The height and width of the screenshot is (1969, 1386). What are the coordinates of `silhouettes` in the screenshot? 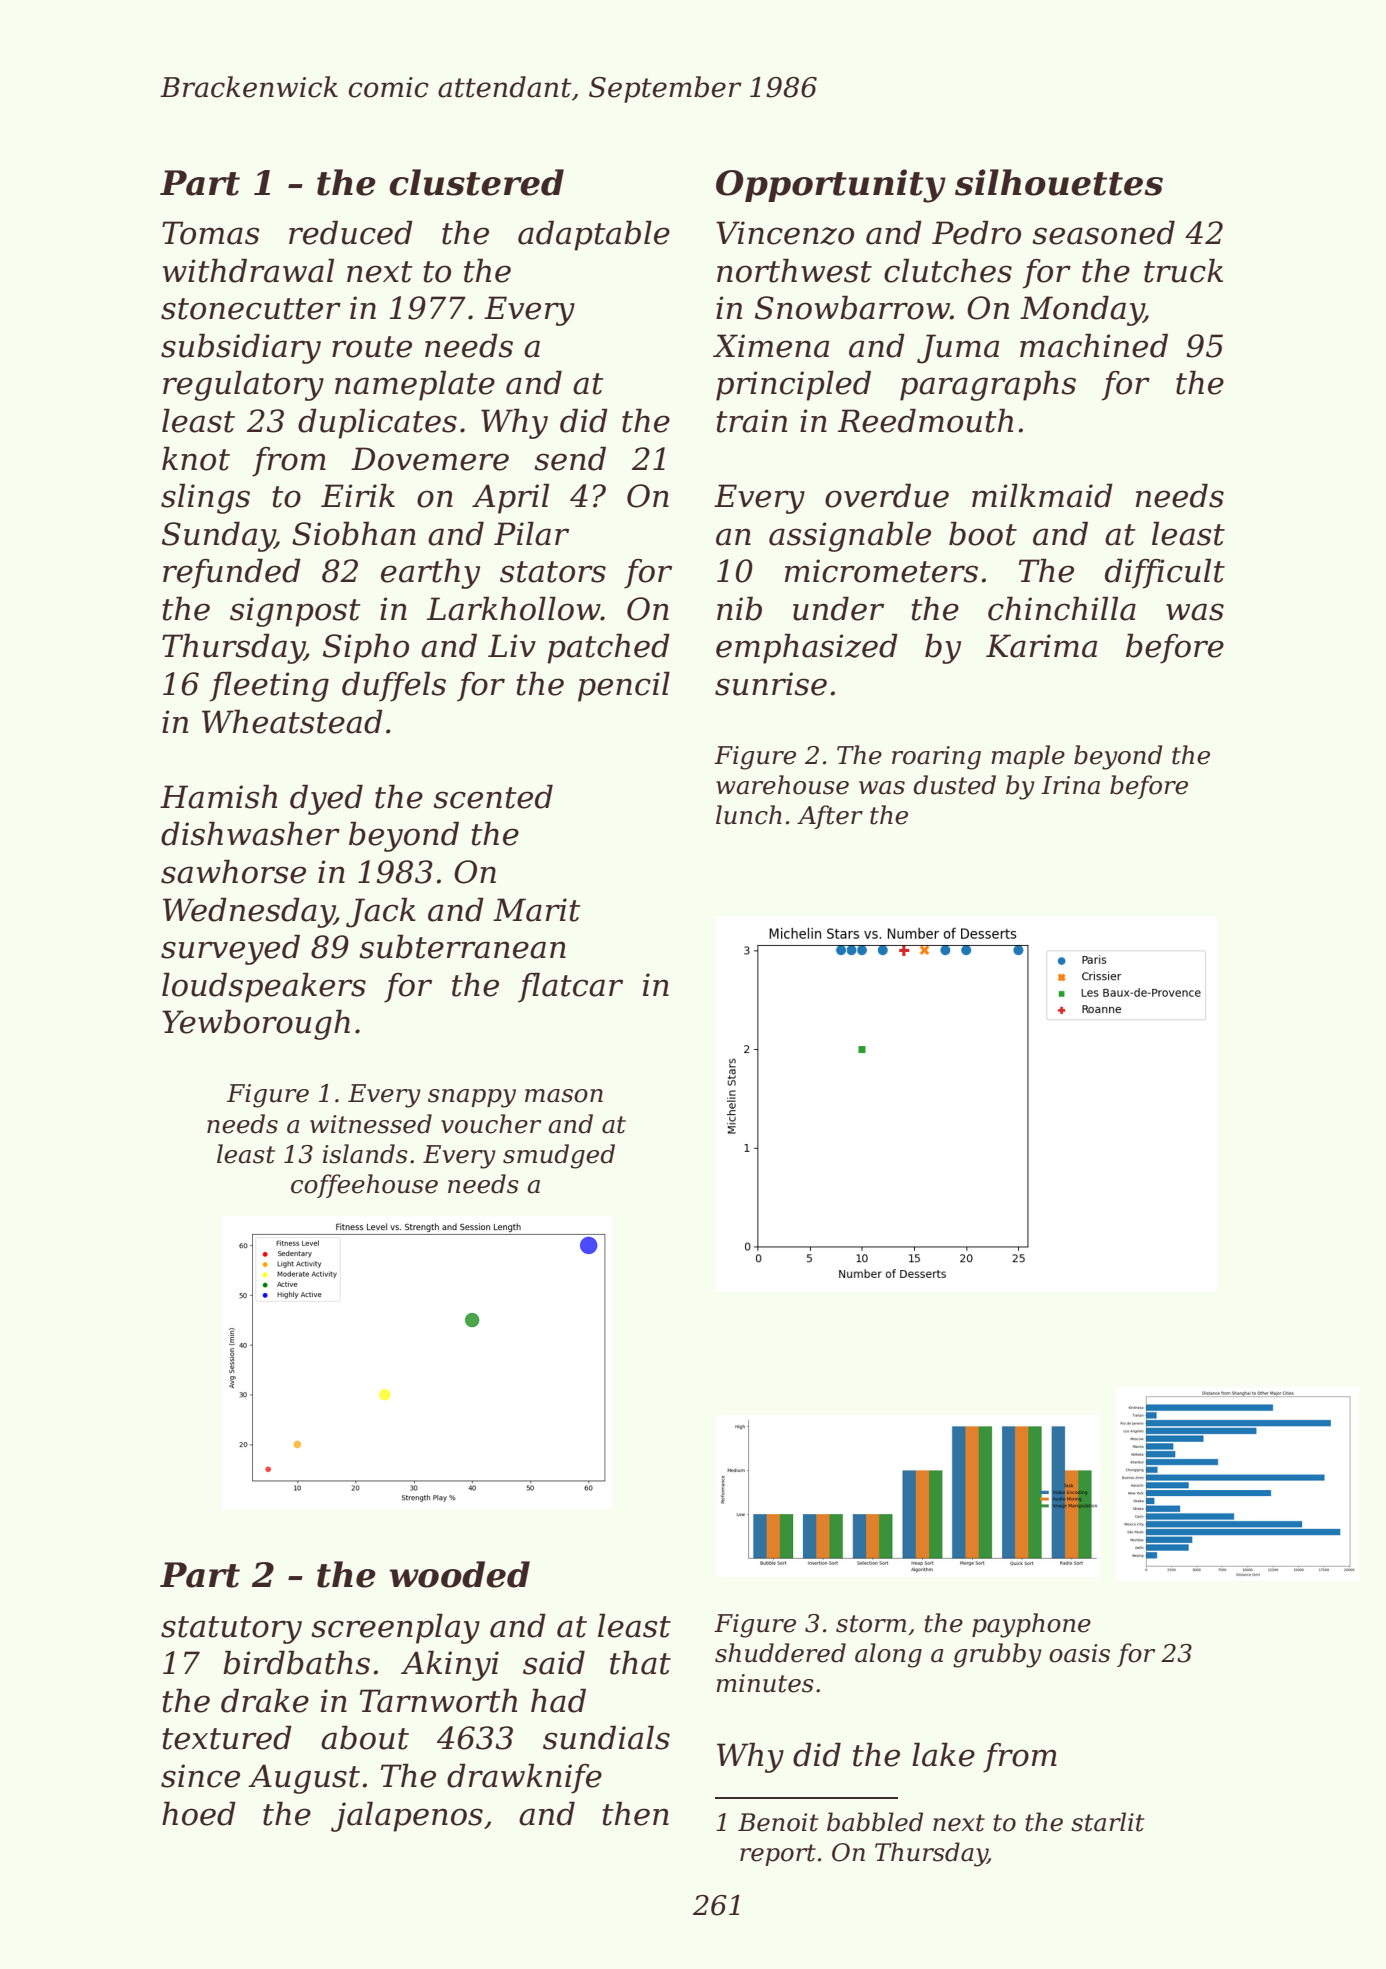 It's located at (1059, 182).
